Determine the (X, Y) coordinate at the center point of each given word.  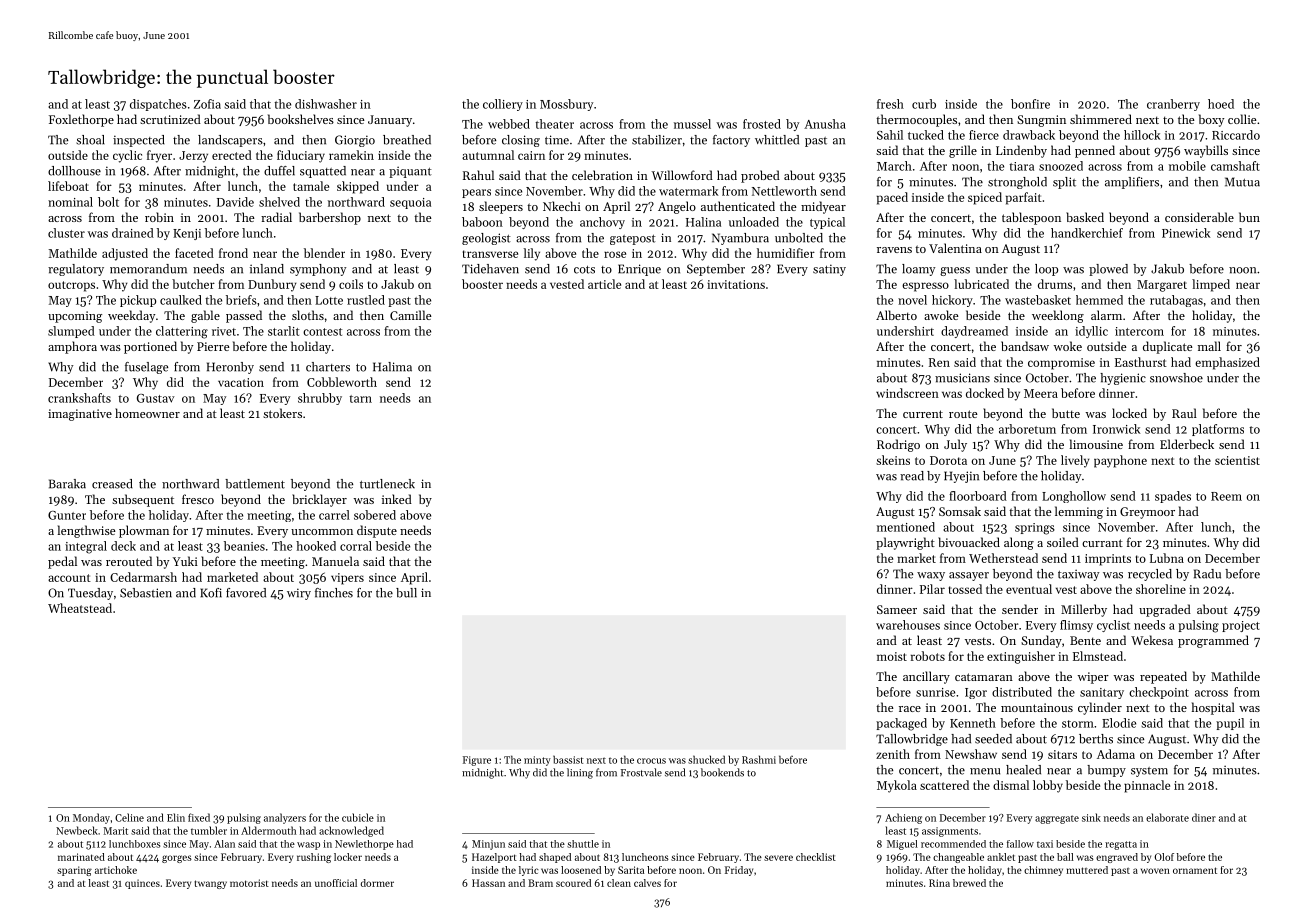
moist (892, 656)
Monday (91, 818)
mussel (692, 124)
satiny (829, 270)
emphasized (1227, 363)
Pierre (213, 346)
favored (246, 593)
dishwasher (326, 104)
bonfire (1030, 104)
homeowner (147, 413)
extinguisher (1021, 657)
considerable (1199, 217)
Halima (392, 367)
